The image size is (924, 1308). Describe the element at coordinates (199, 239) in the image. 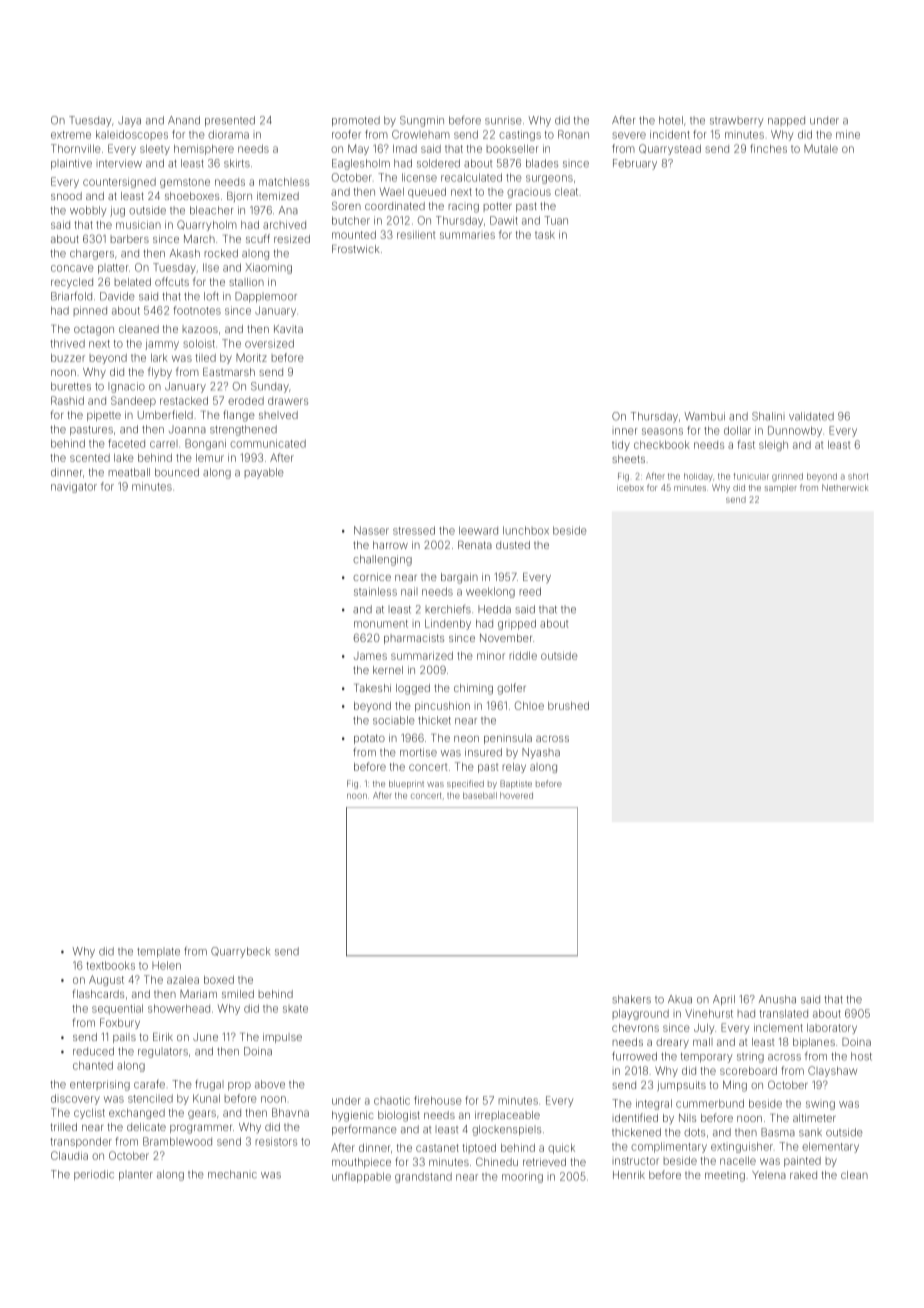

I see `March` at that location.
